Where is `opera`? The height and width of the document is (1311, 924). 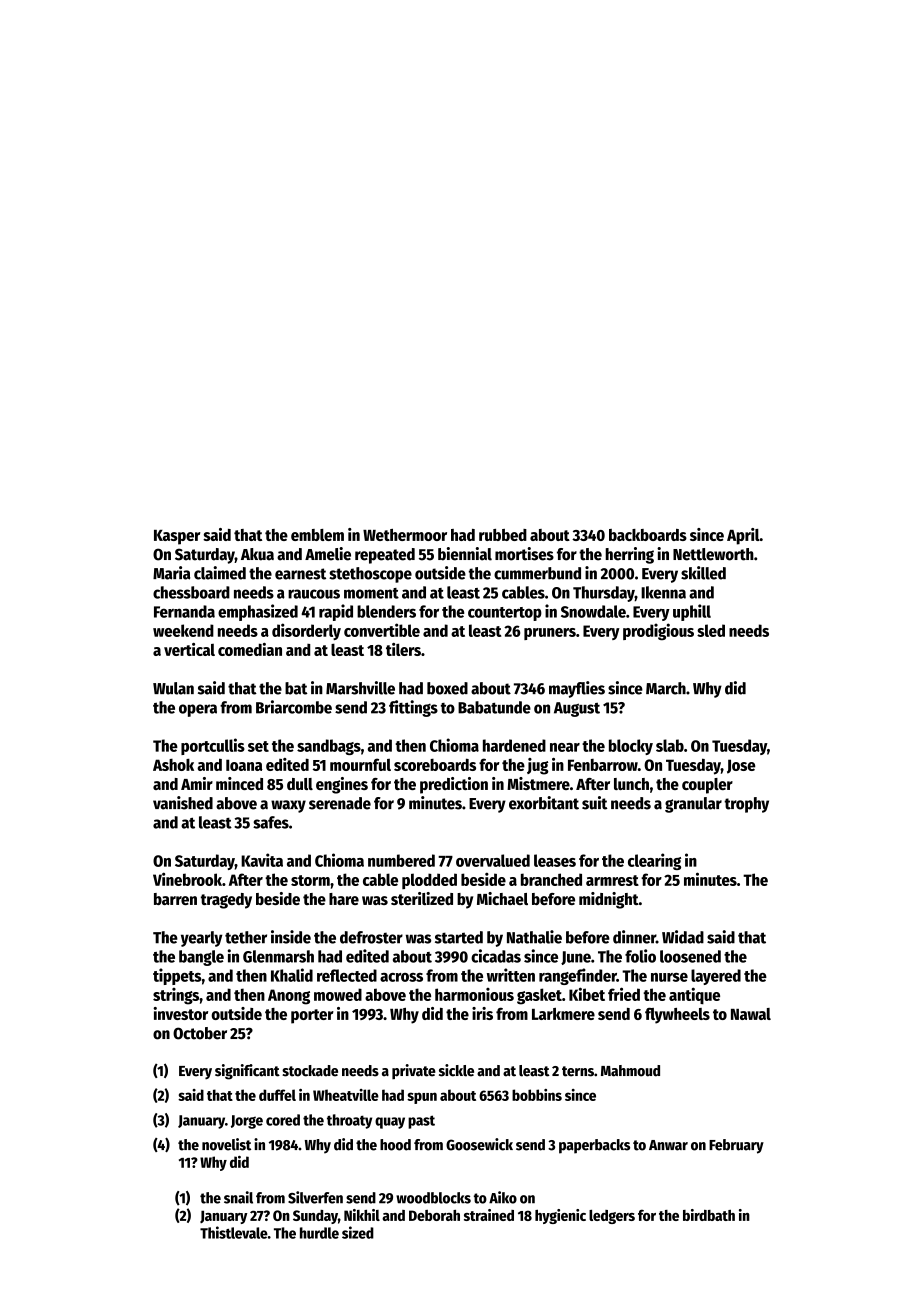 opera is located at coordinates (198, 710).
